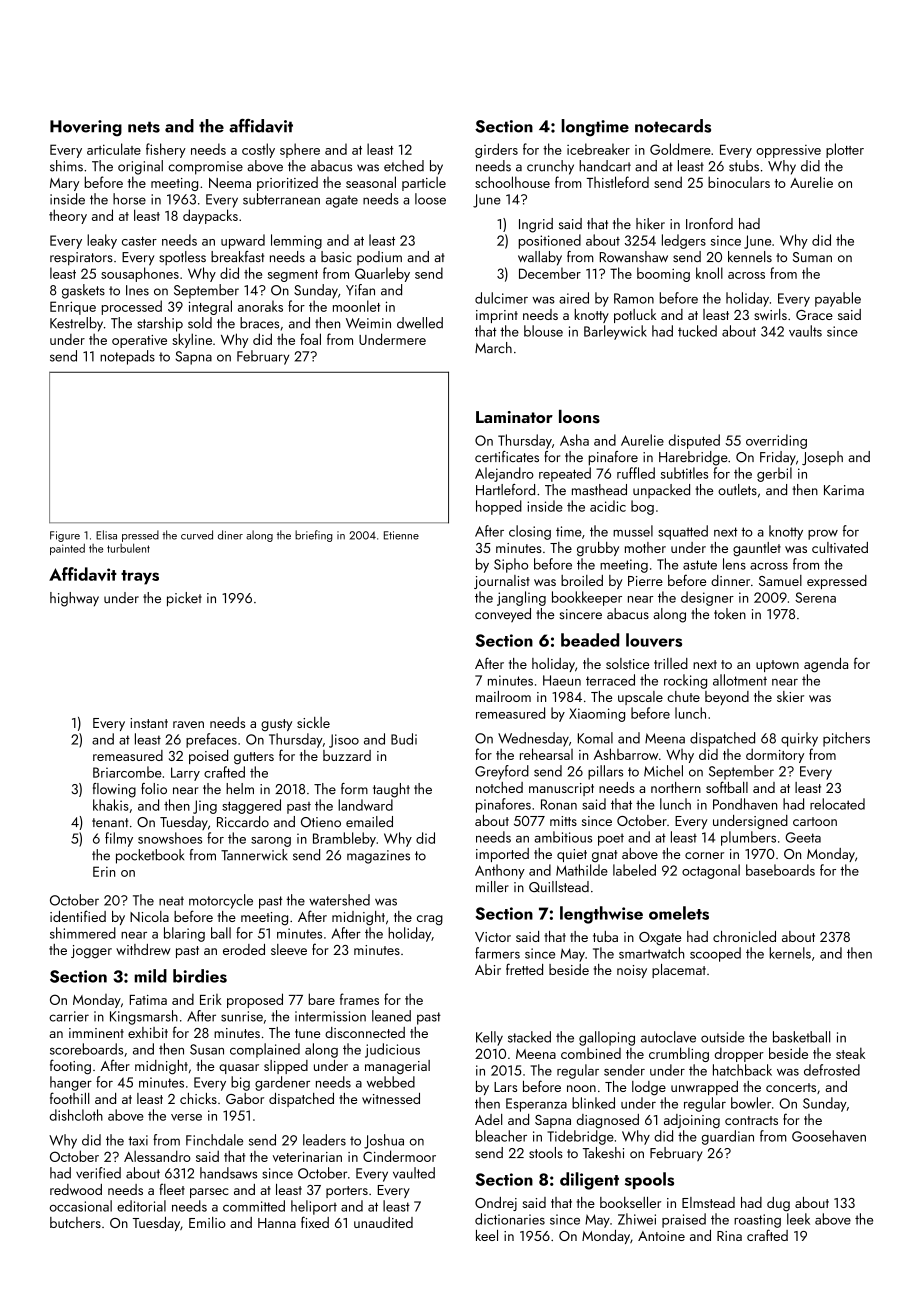 The image size is (924, 1308). I want to click on Kestrelby, so click(76, 324).
